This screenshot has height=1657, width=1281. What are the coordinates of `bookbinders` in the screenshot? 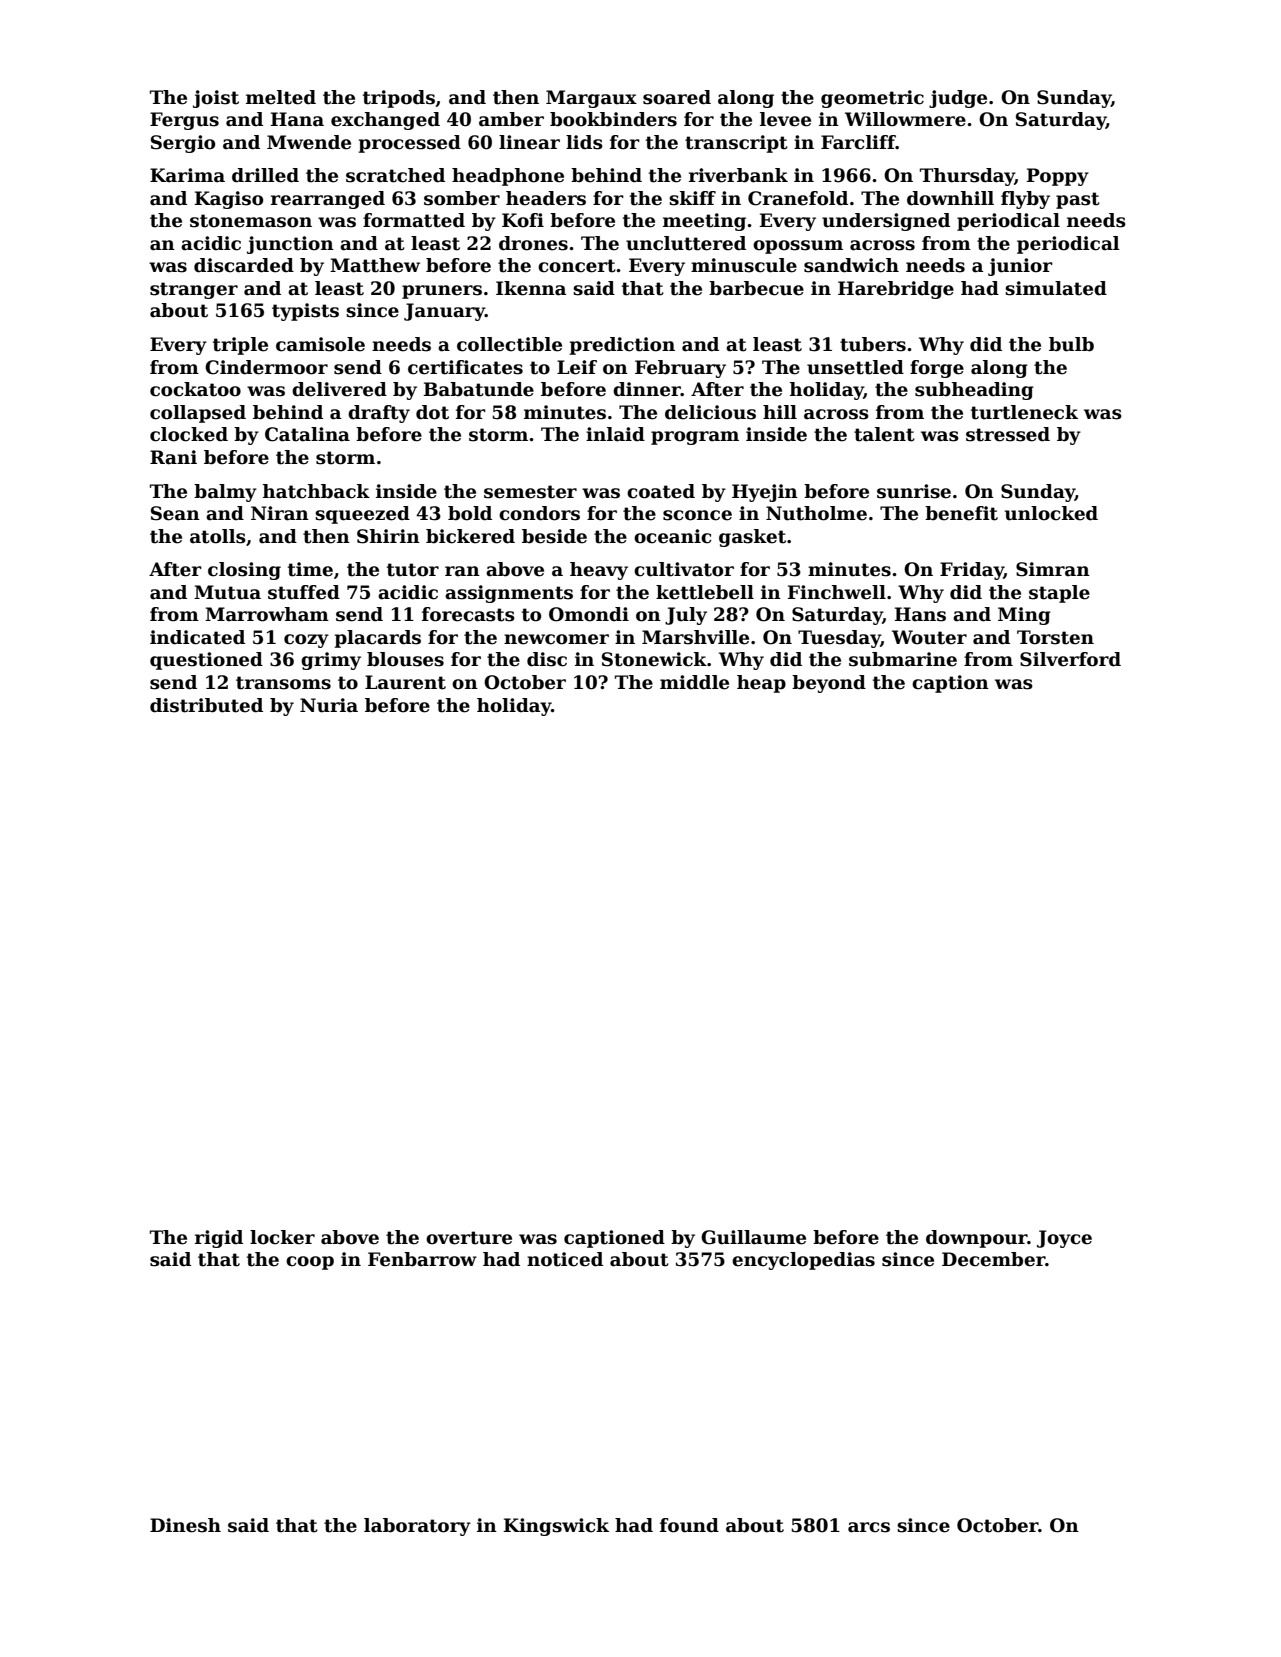 It's located at (613, 119).
